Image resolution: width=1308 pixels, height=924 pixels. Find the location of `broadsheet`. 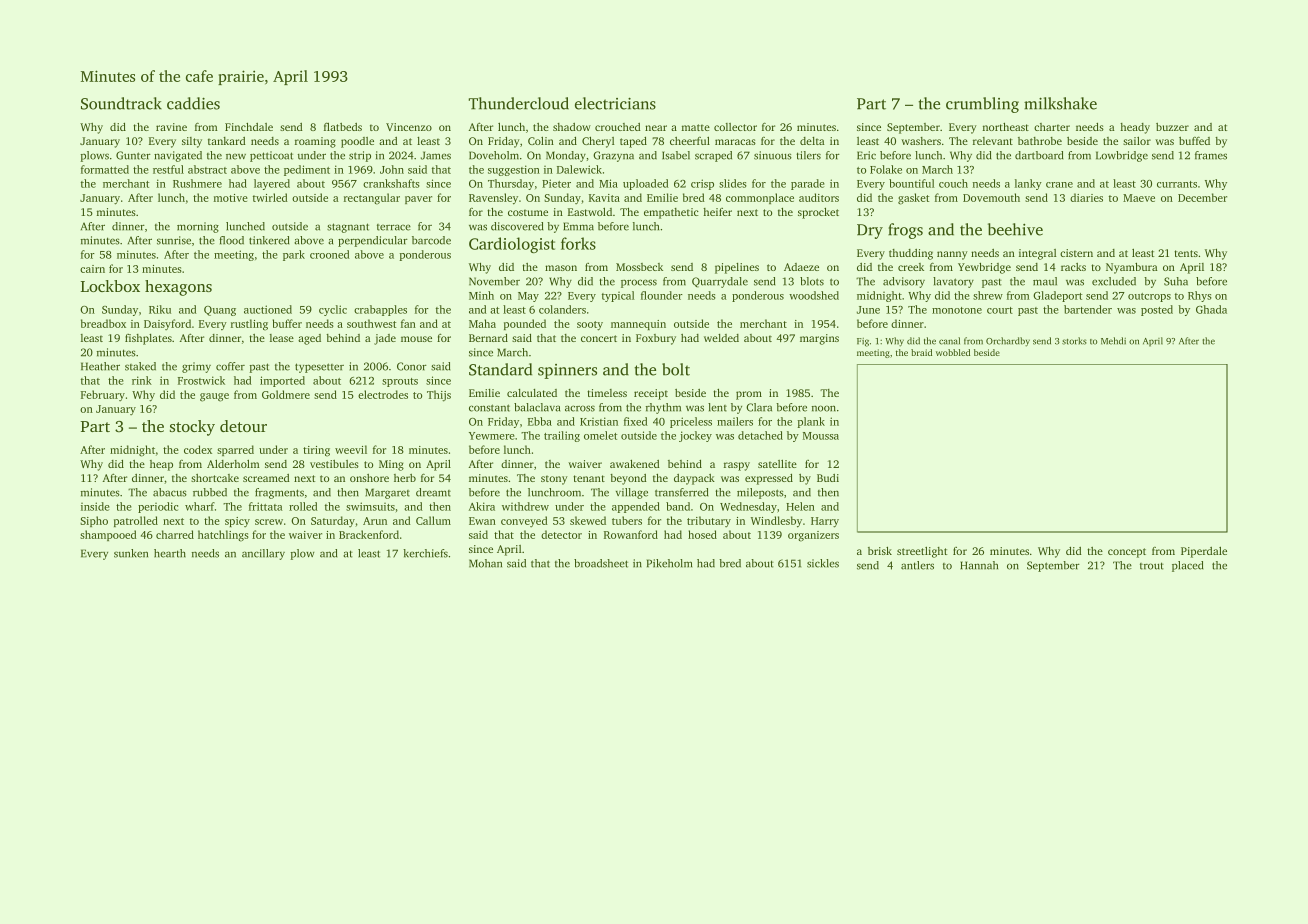

broadsheet is located at coordinates (601, 563).
